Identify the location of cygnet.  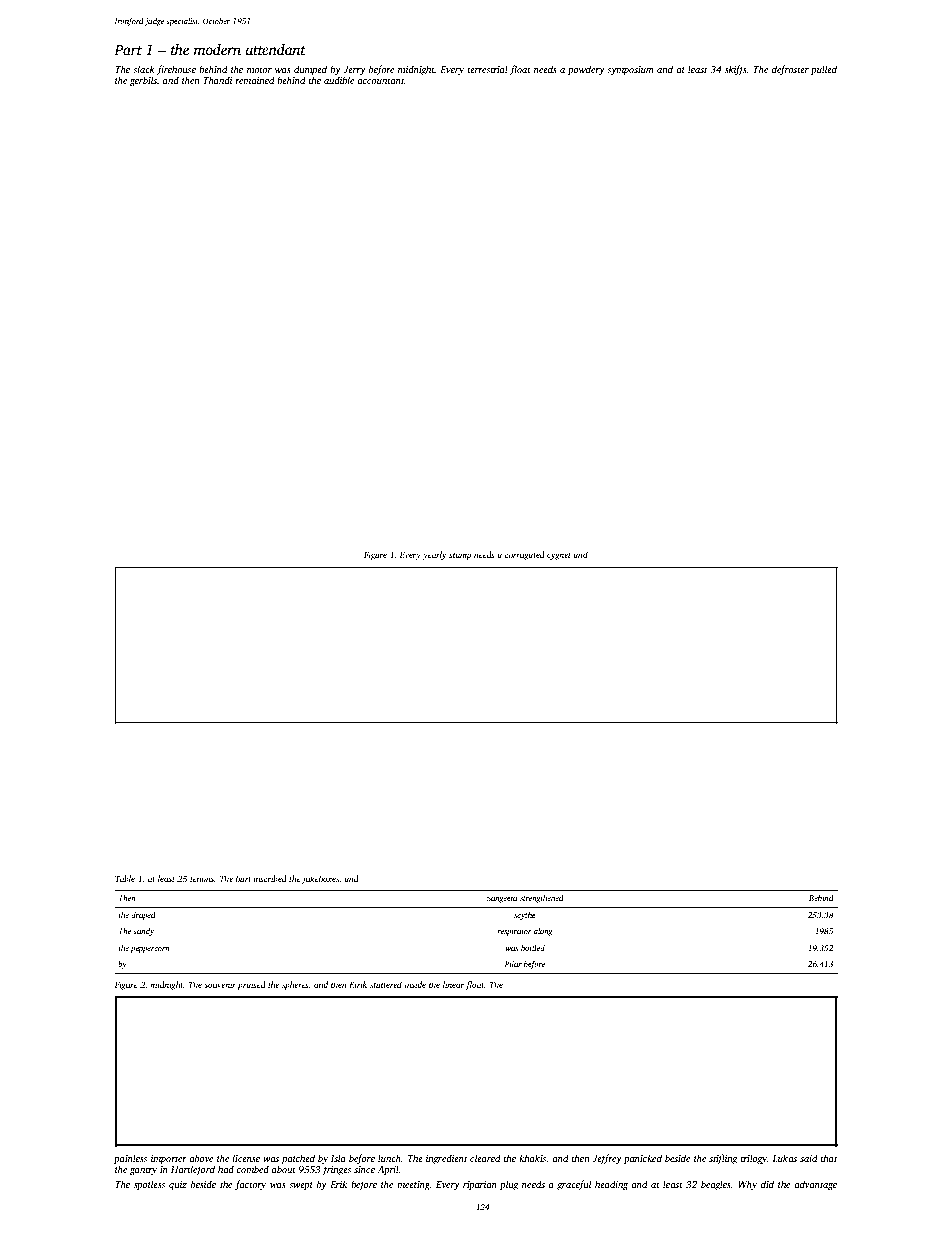
(559, 556).
